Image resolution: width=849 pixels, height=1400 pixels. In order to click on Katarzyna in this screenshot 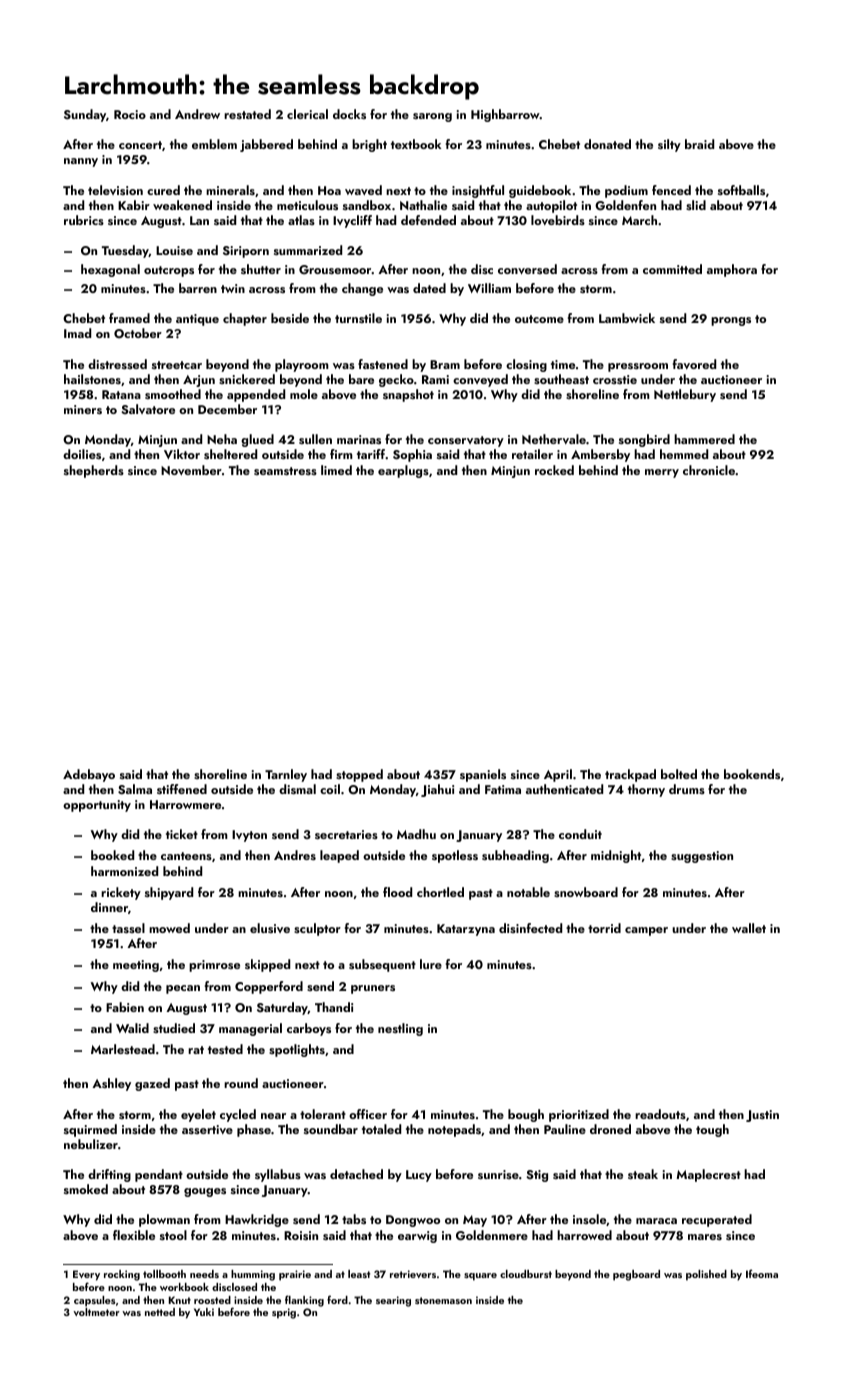, I will do `click(466, 930)`.
